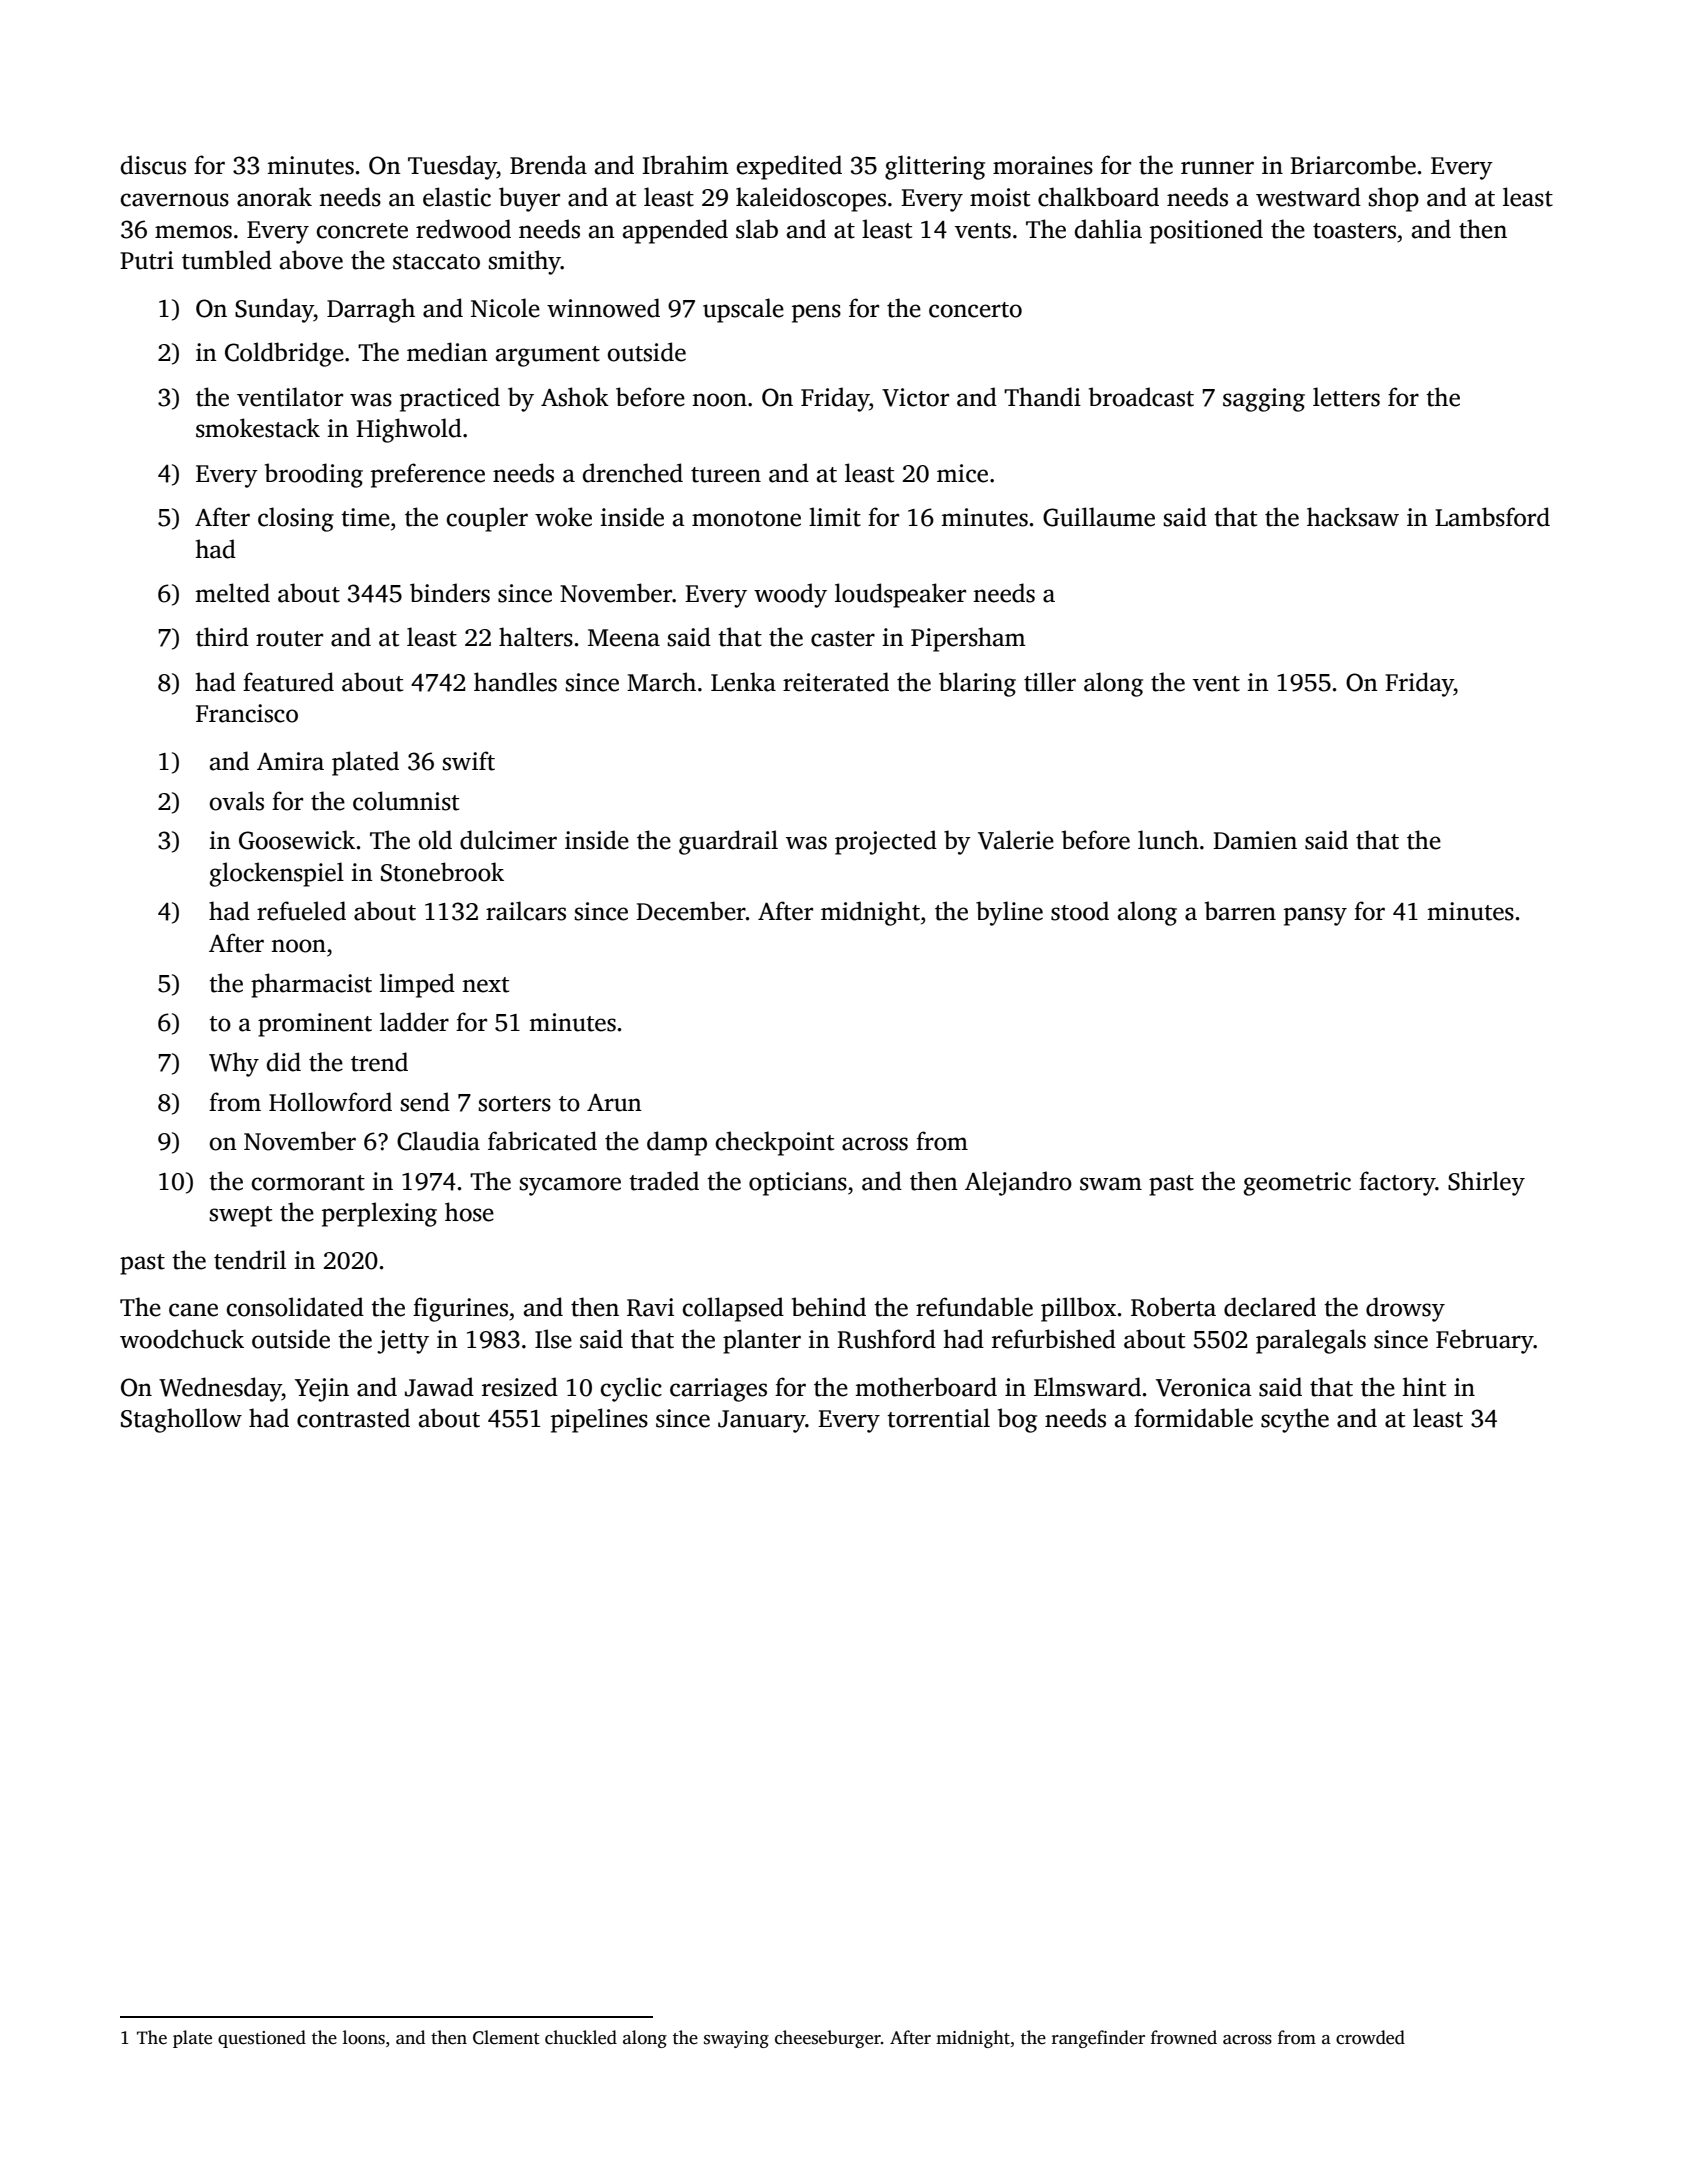  What do you see at coordinates (524, 262) in the screenshot?
I see `smithy` at bounding box center [524, 262].
